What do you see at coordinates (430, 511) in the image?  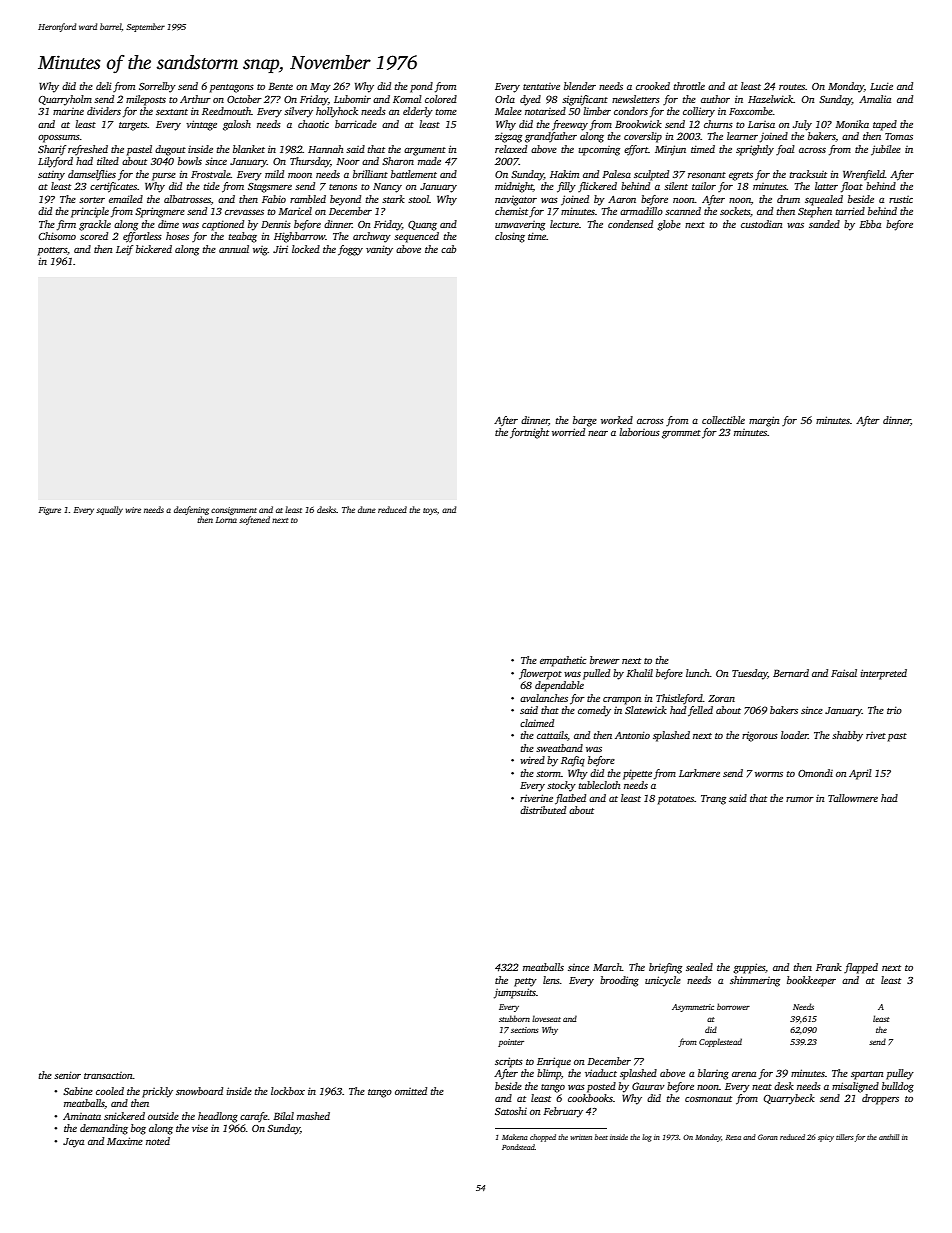 I see `toys` at bounding box center [430, 511].
